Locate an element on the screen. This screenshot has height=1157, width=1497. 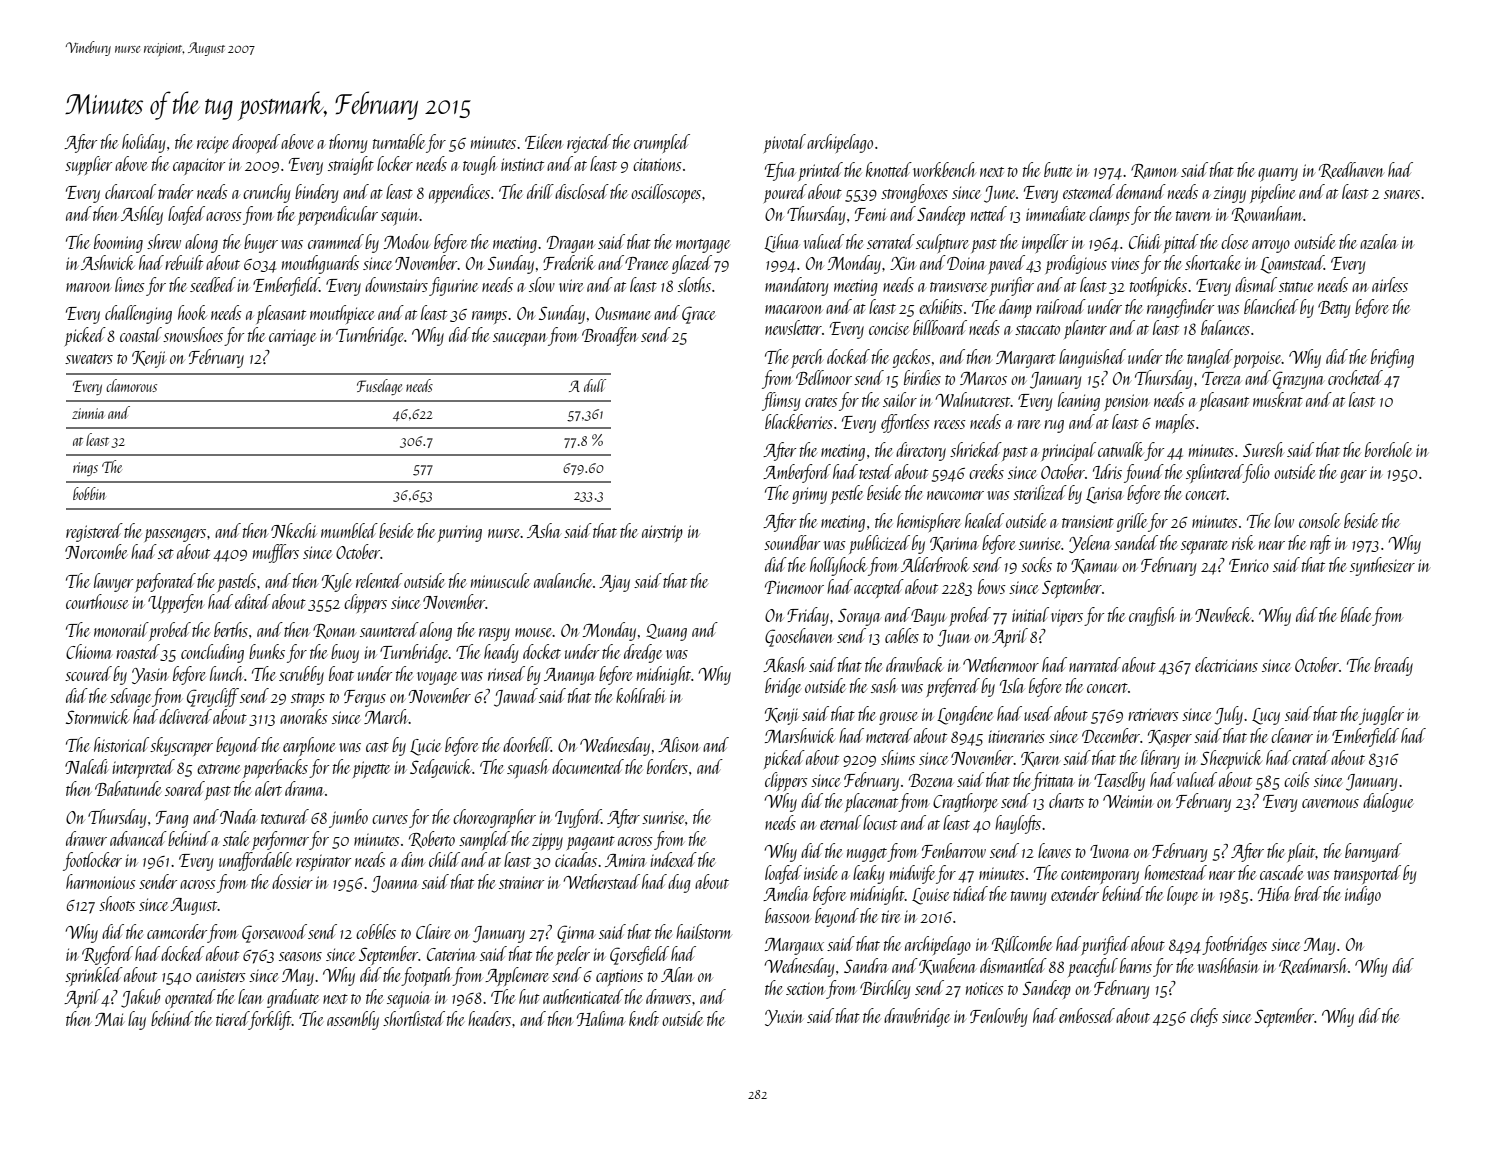
zinnia is located at coordinates (88, 413).
